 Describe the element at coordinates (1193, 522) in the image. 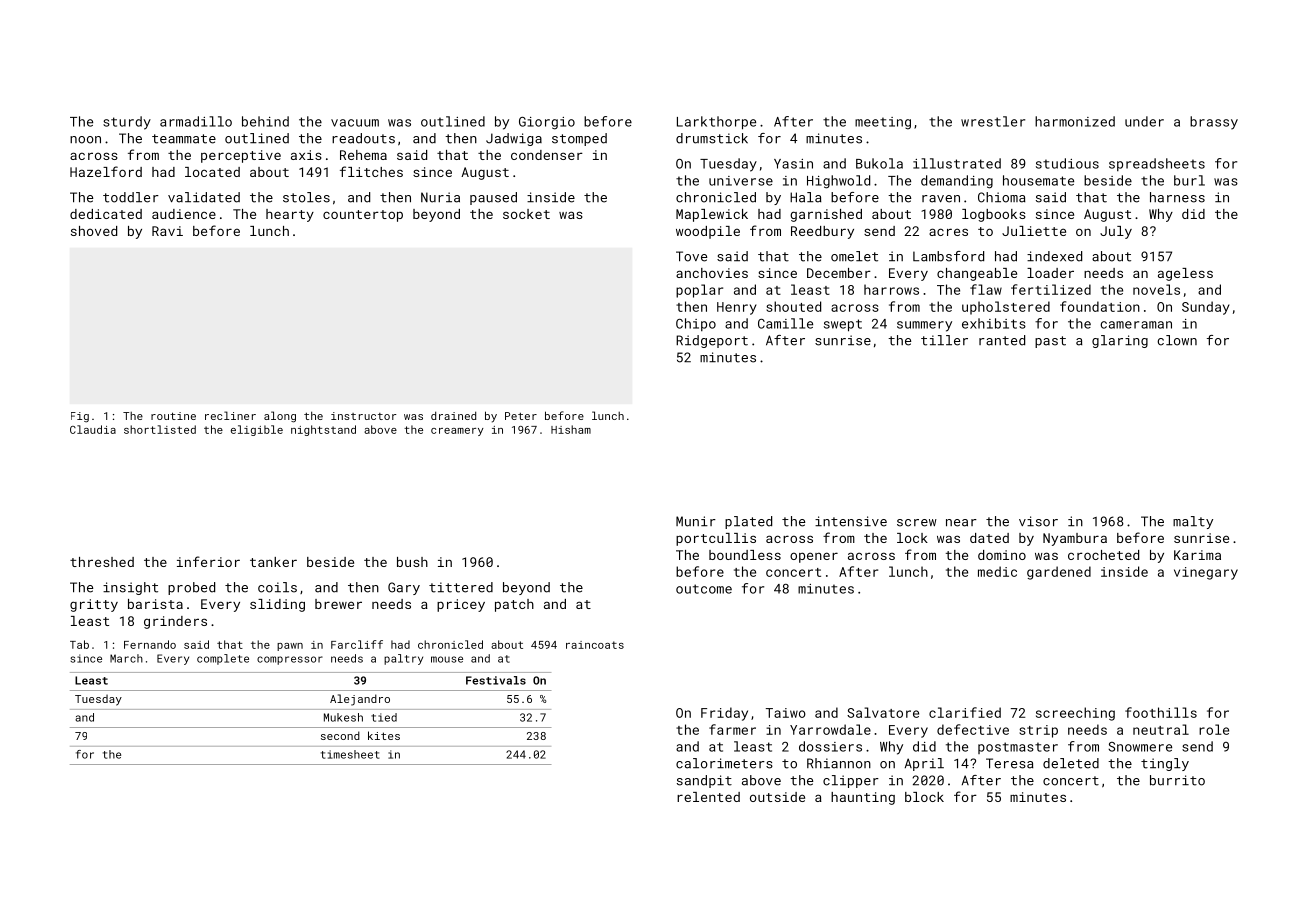

I see `malty` at that location.
